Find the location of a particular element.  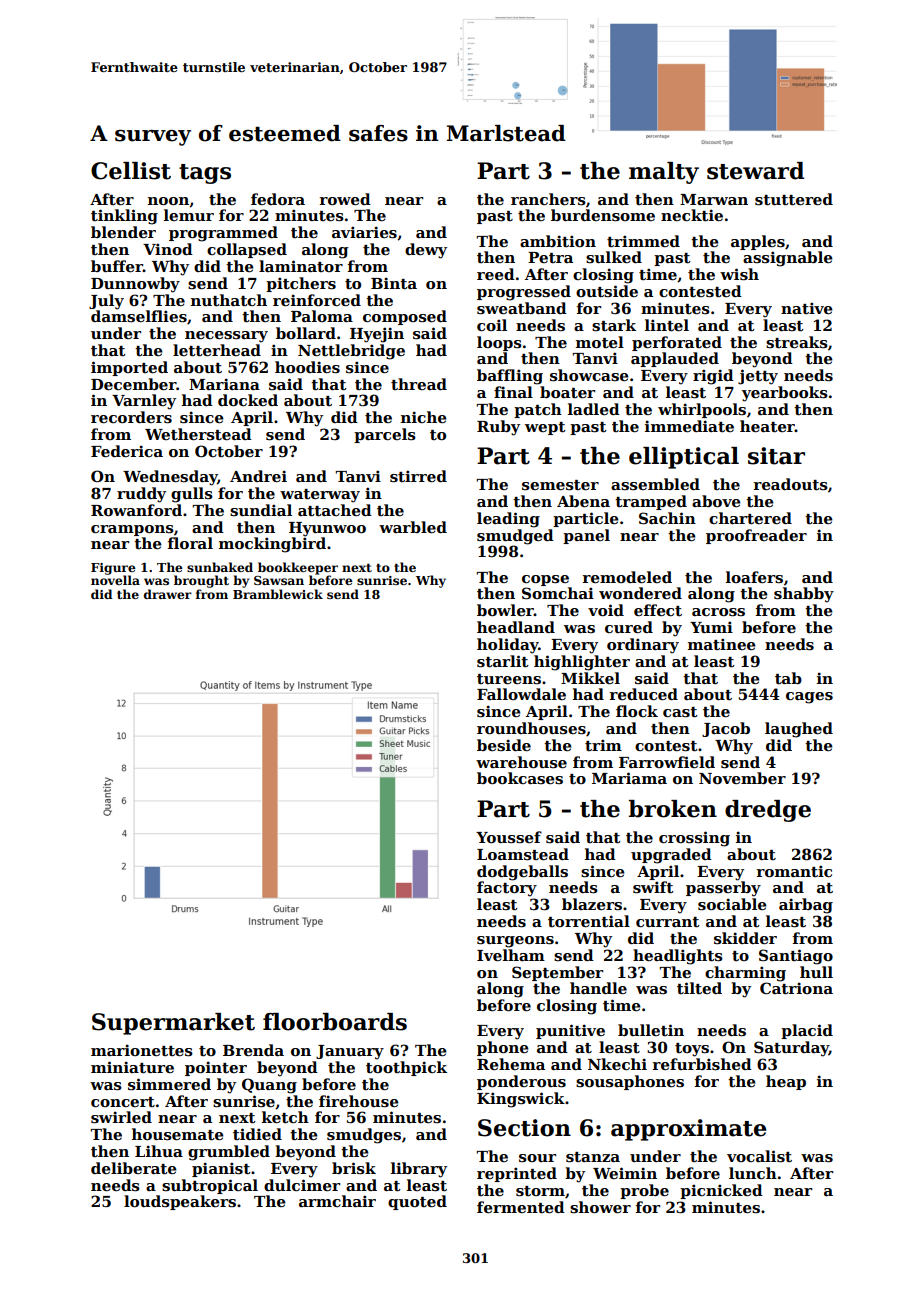

parcels is located at coordinates (385, 435).
